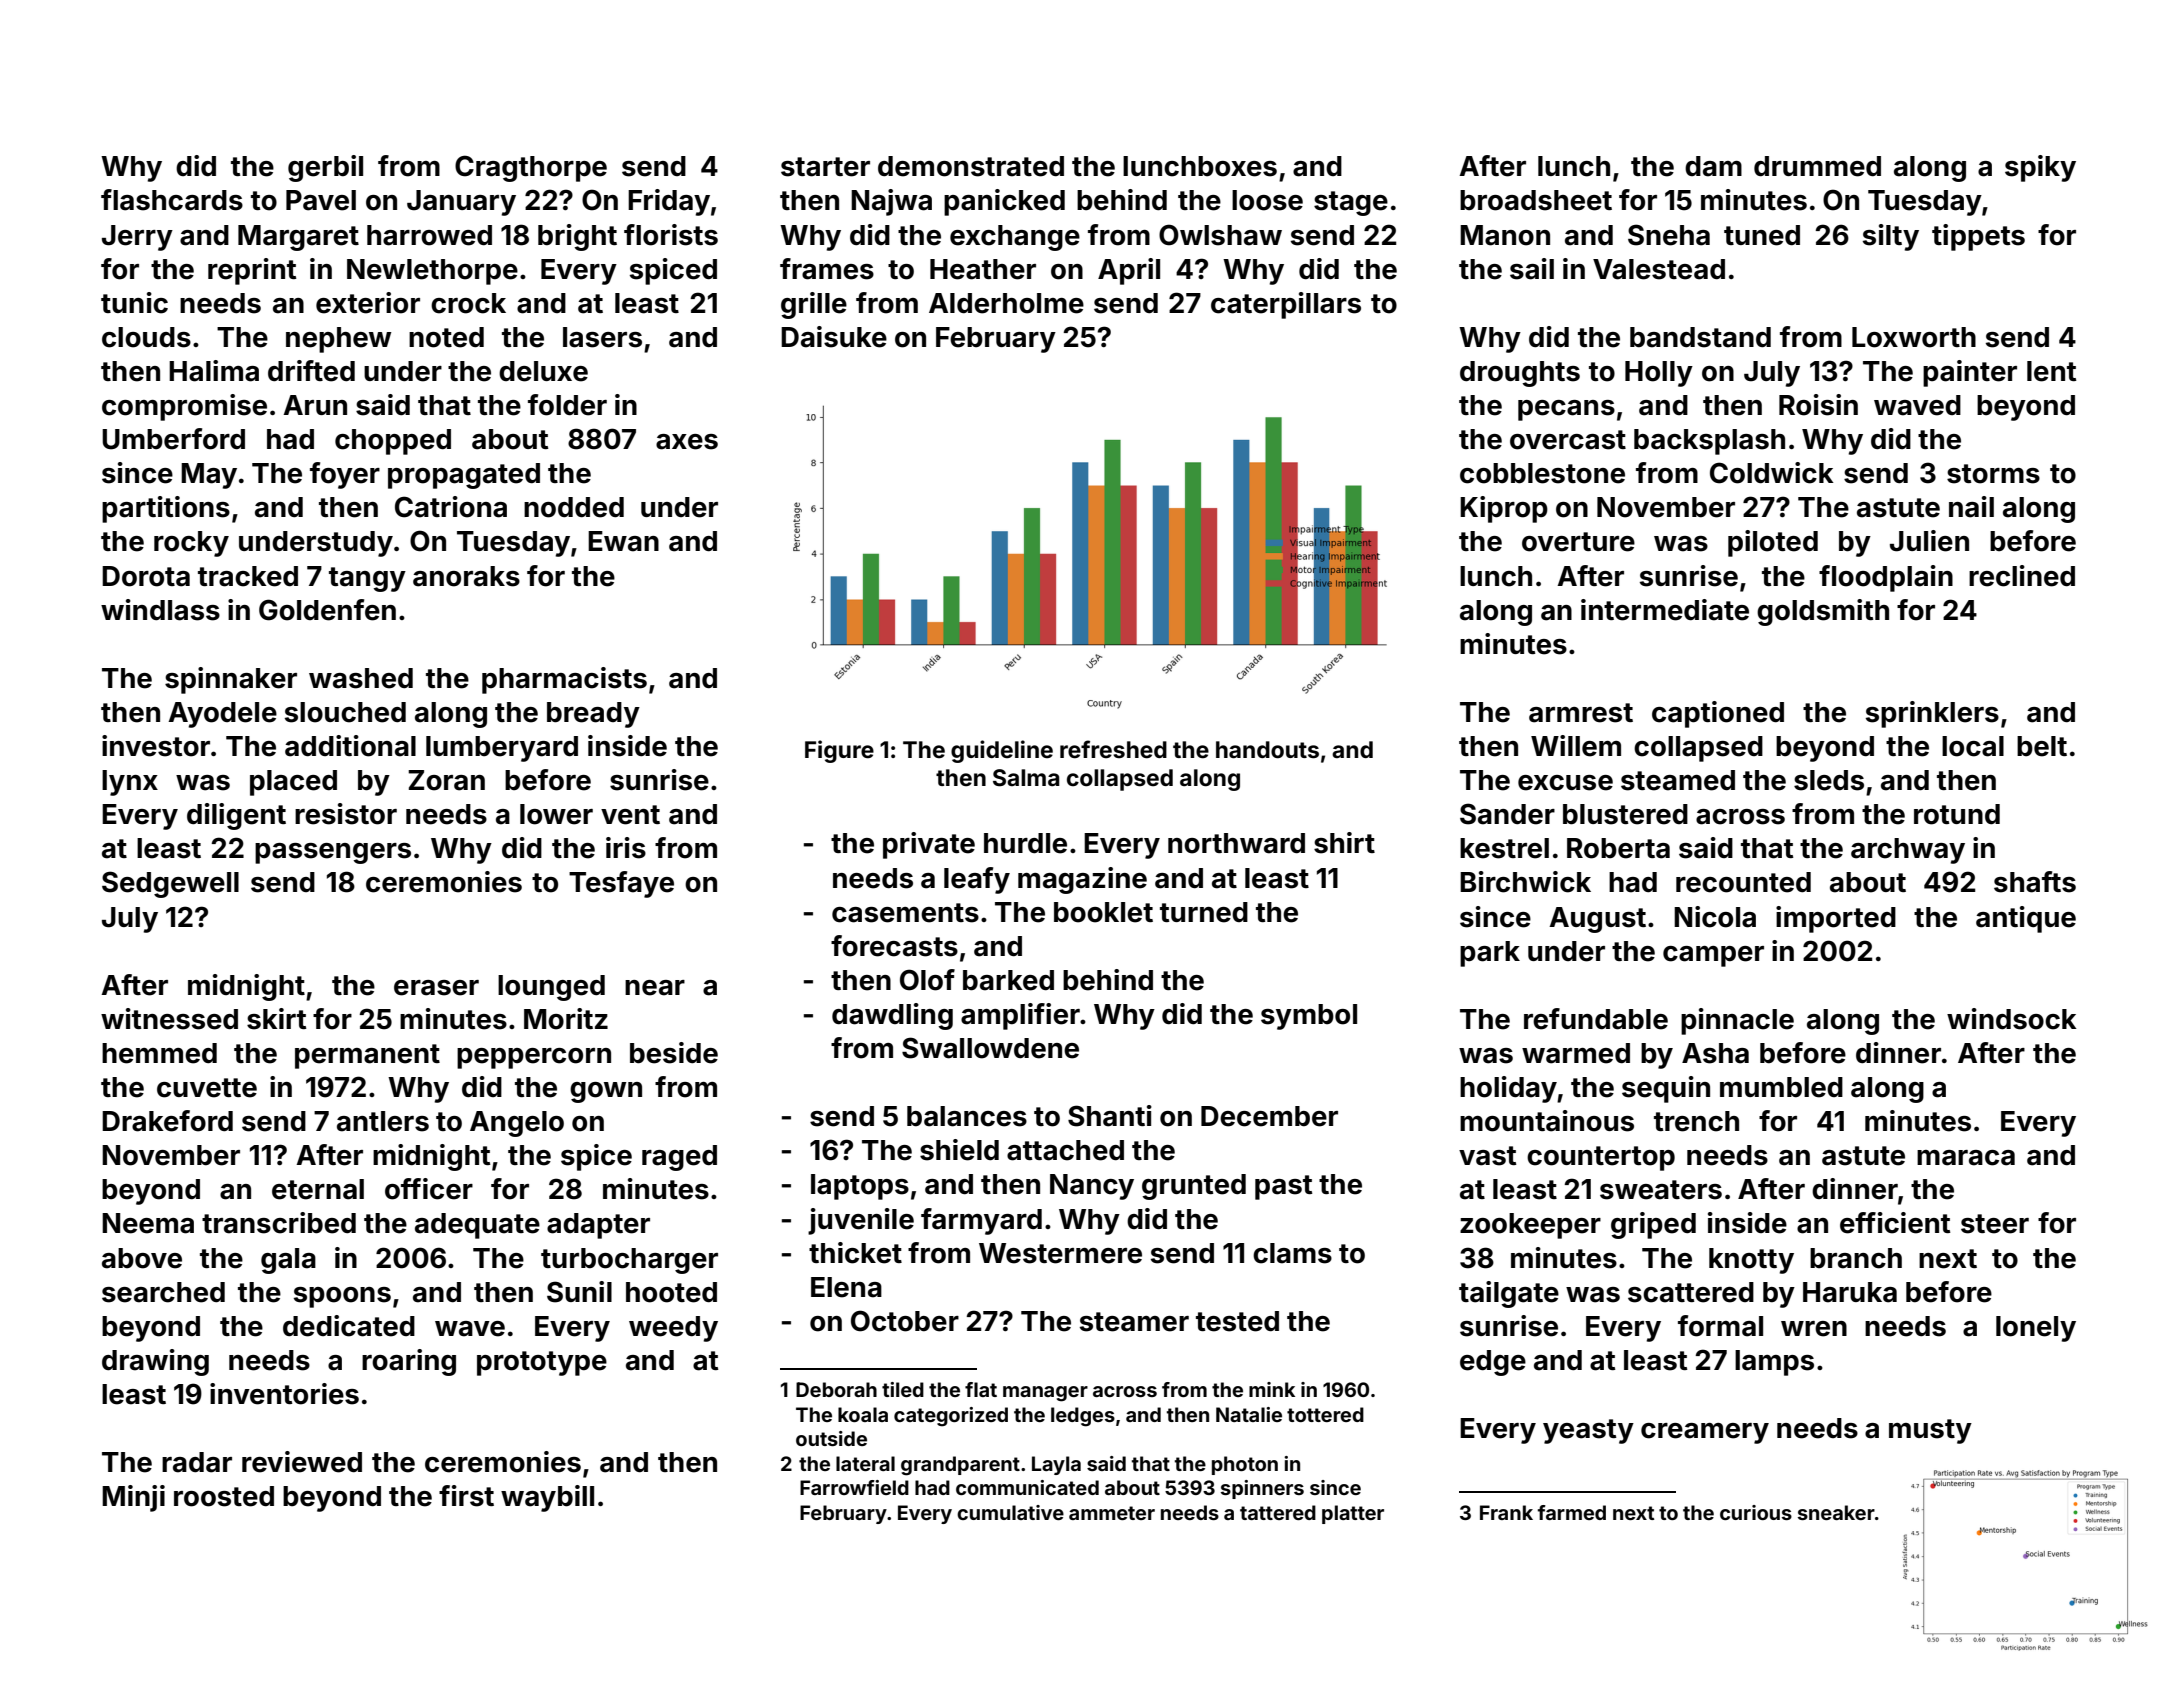 The width and height of the screenshot is (2178, 1683). Describe the element at coordinates (1353, 1514) in the screenshot. I see `platter` at that location.
